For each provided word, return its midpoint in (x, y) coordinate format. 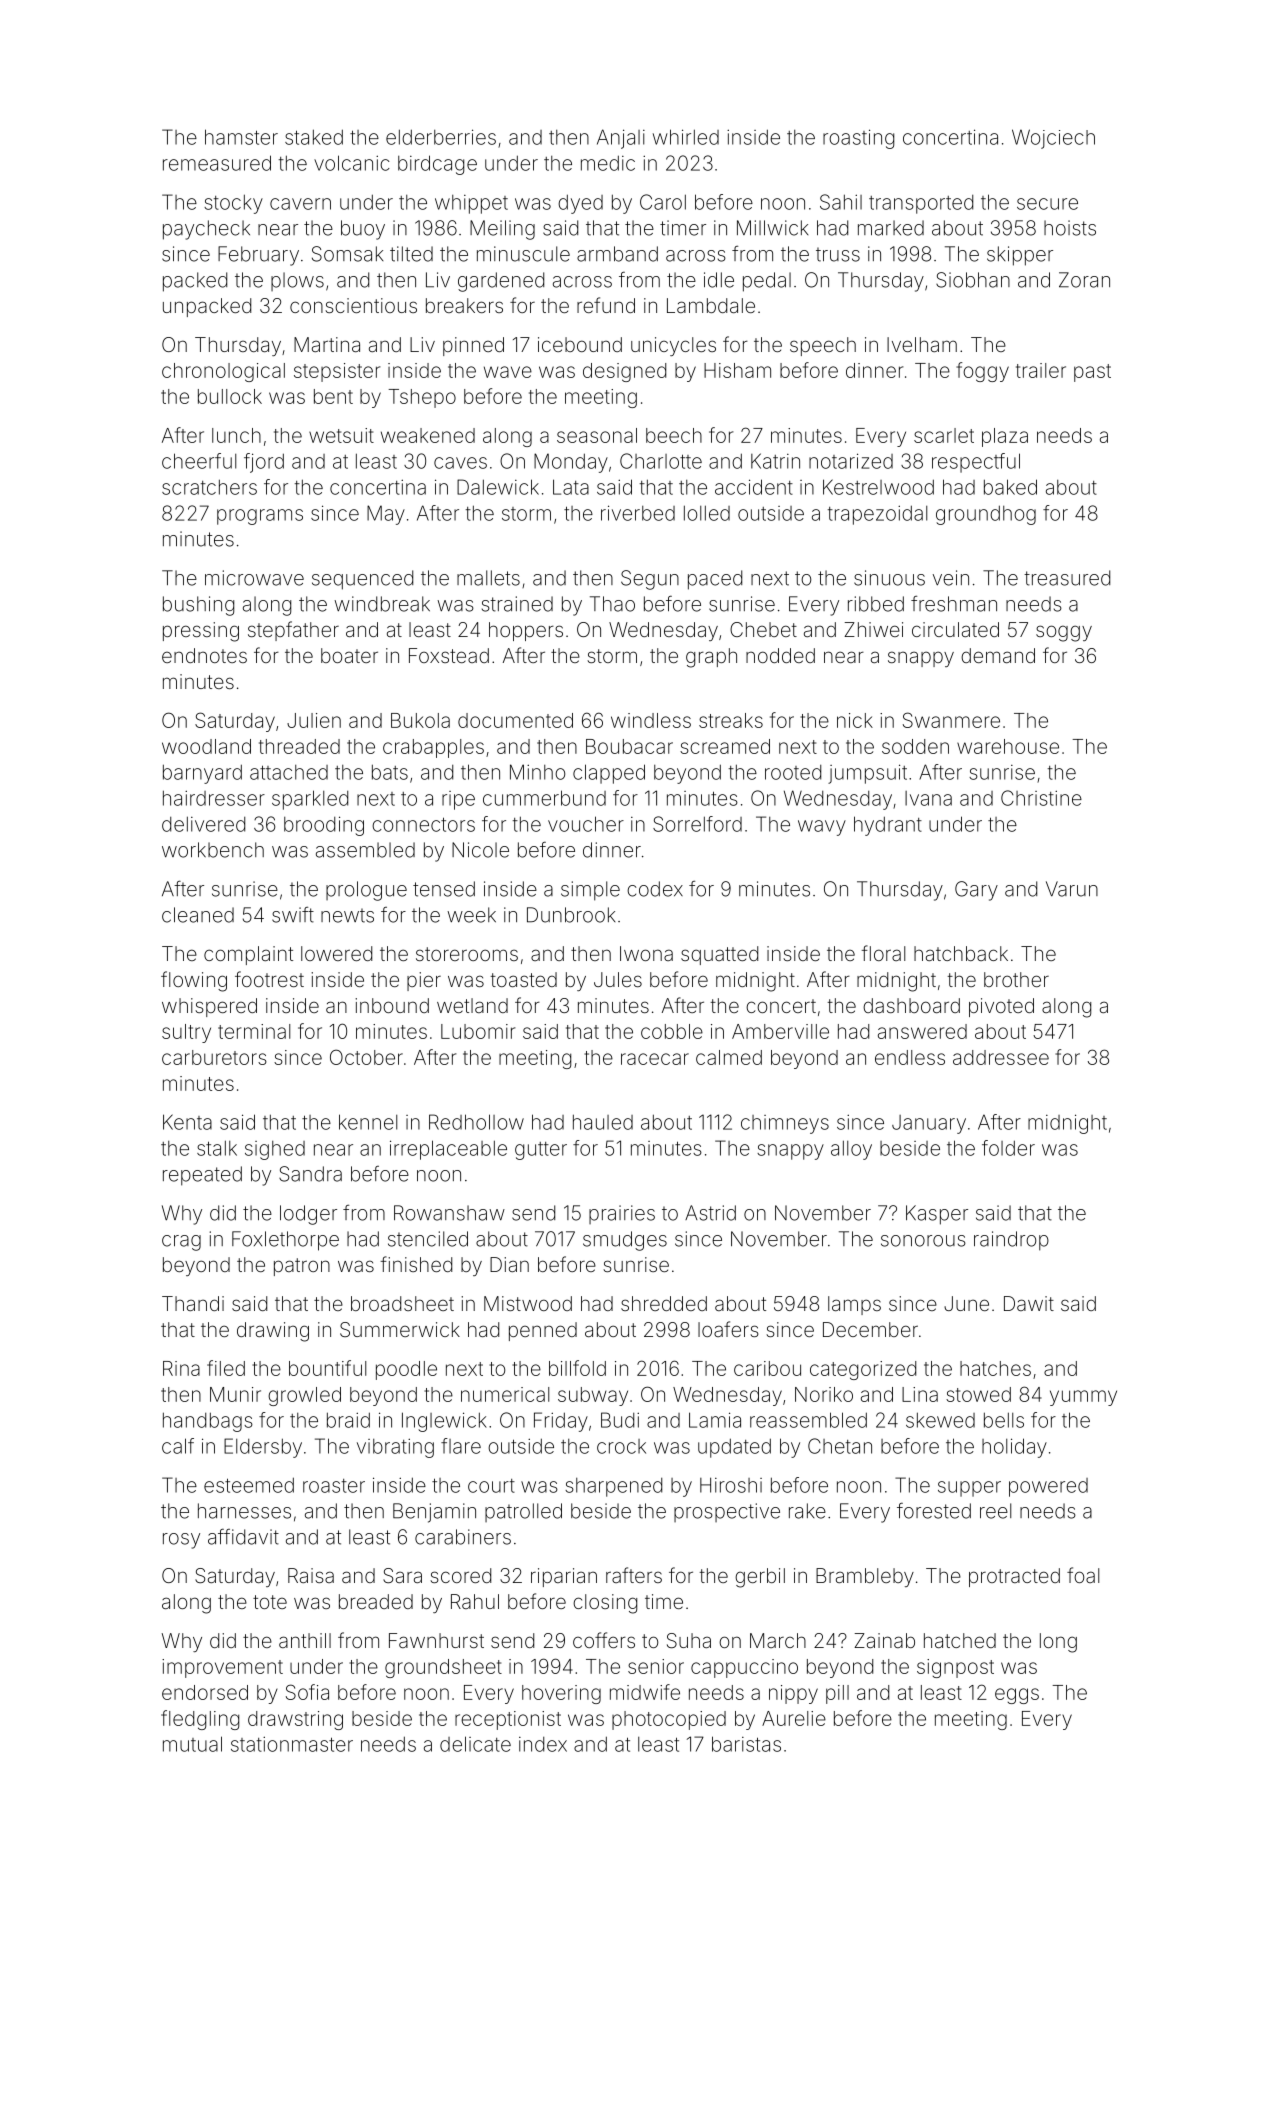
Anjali (621, 139)
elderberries (441, 137)
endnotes (204, 655)
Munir (235, 1394)
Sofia (307, 1692)
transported (921, 204)
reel (995, 1511)
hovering (561, 1694)
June (966, 1303)
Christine (1041, 798)
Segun (650, 580)
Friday (561, 1422)
